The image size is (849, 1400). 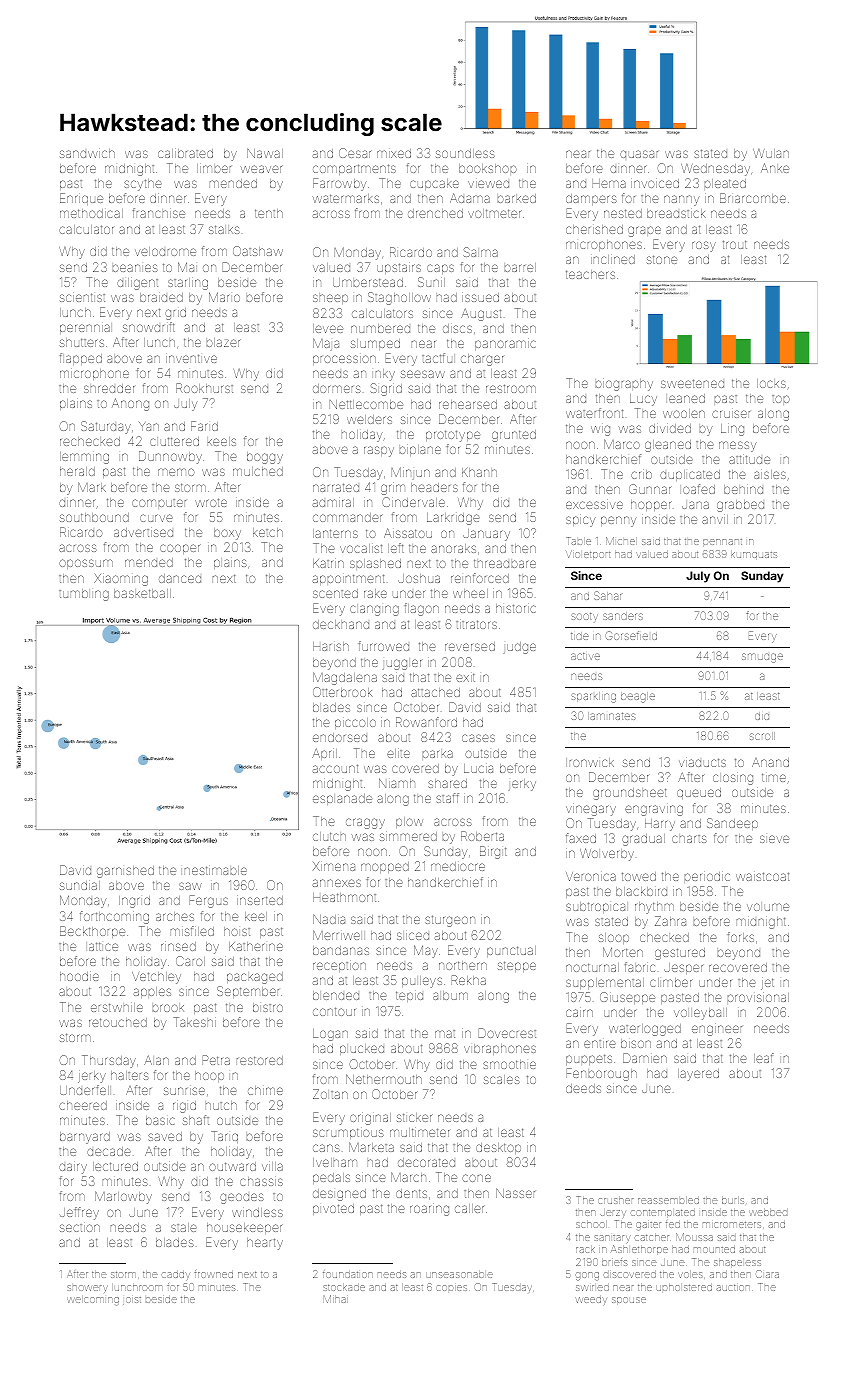 I want to click on stalks, so click(x=224, y=229).
